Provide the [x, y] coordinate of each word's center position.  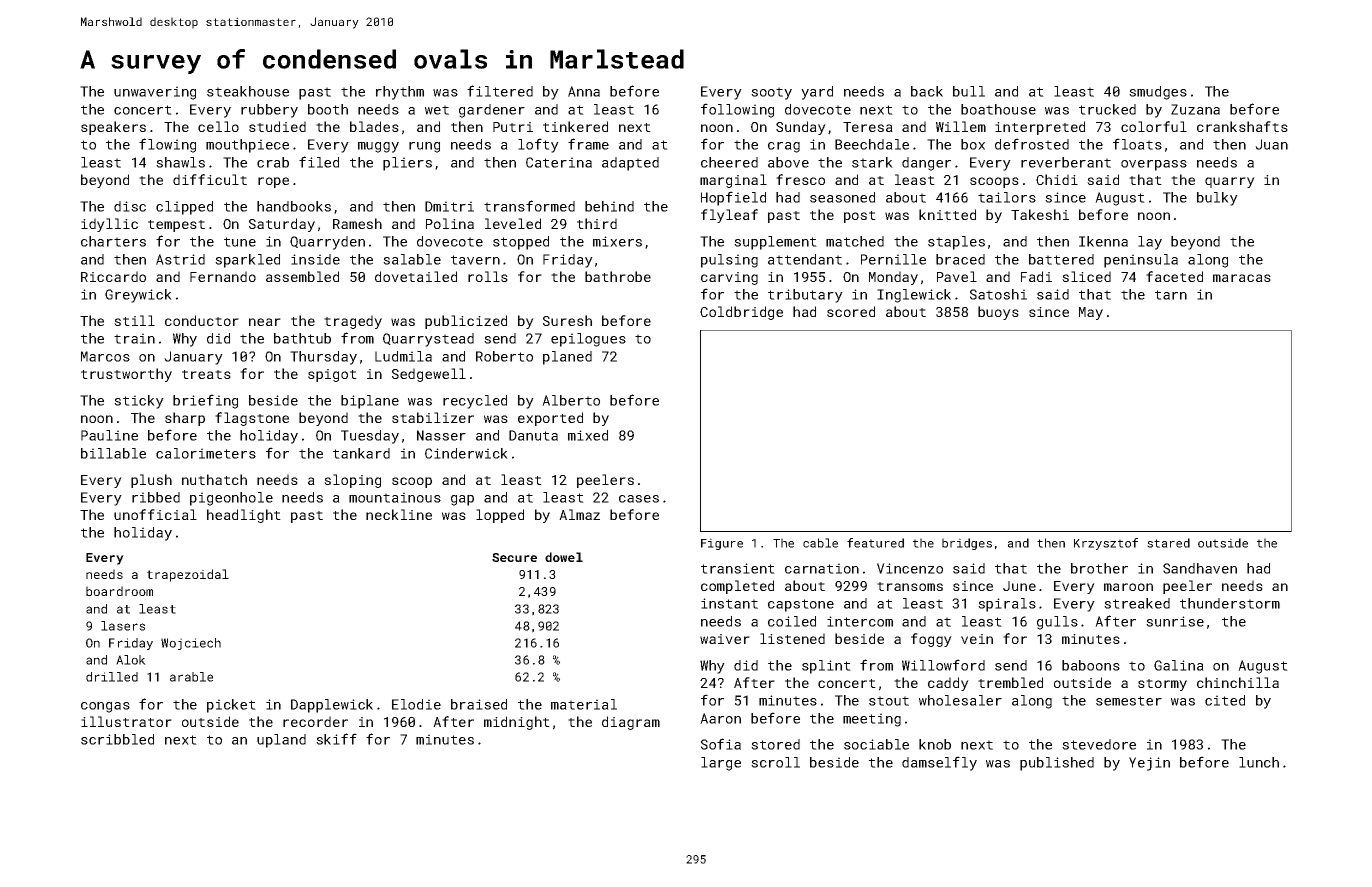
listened [792, 638]
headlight [244, 516]
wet [437, 110]
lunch [1259, 762]
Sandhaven [1200, 568]
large [721, 764]
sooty [771, 93]
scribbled [117, 739]
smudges [1158, 93]
